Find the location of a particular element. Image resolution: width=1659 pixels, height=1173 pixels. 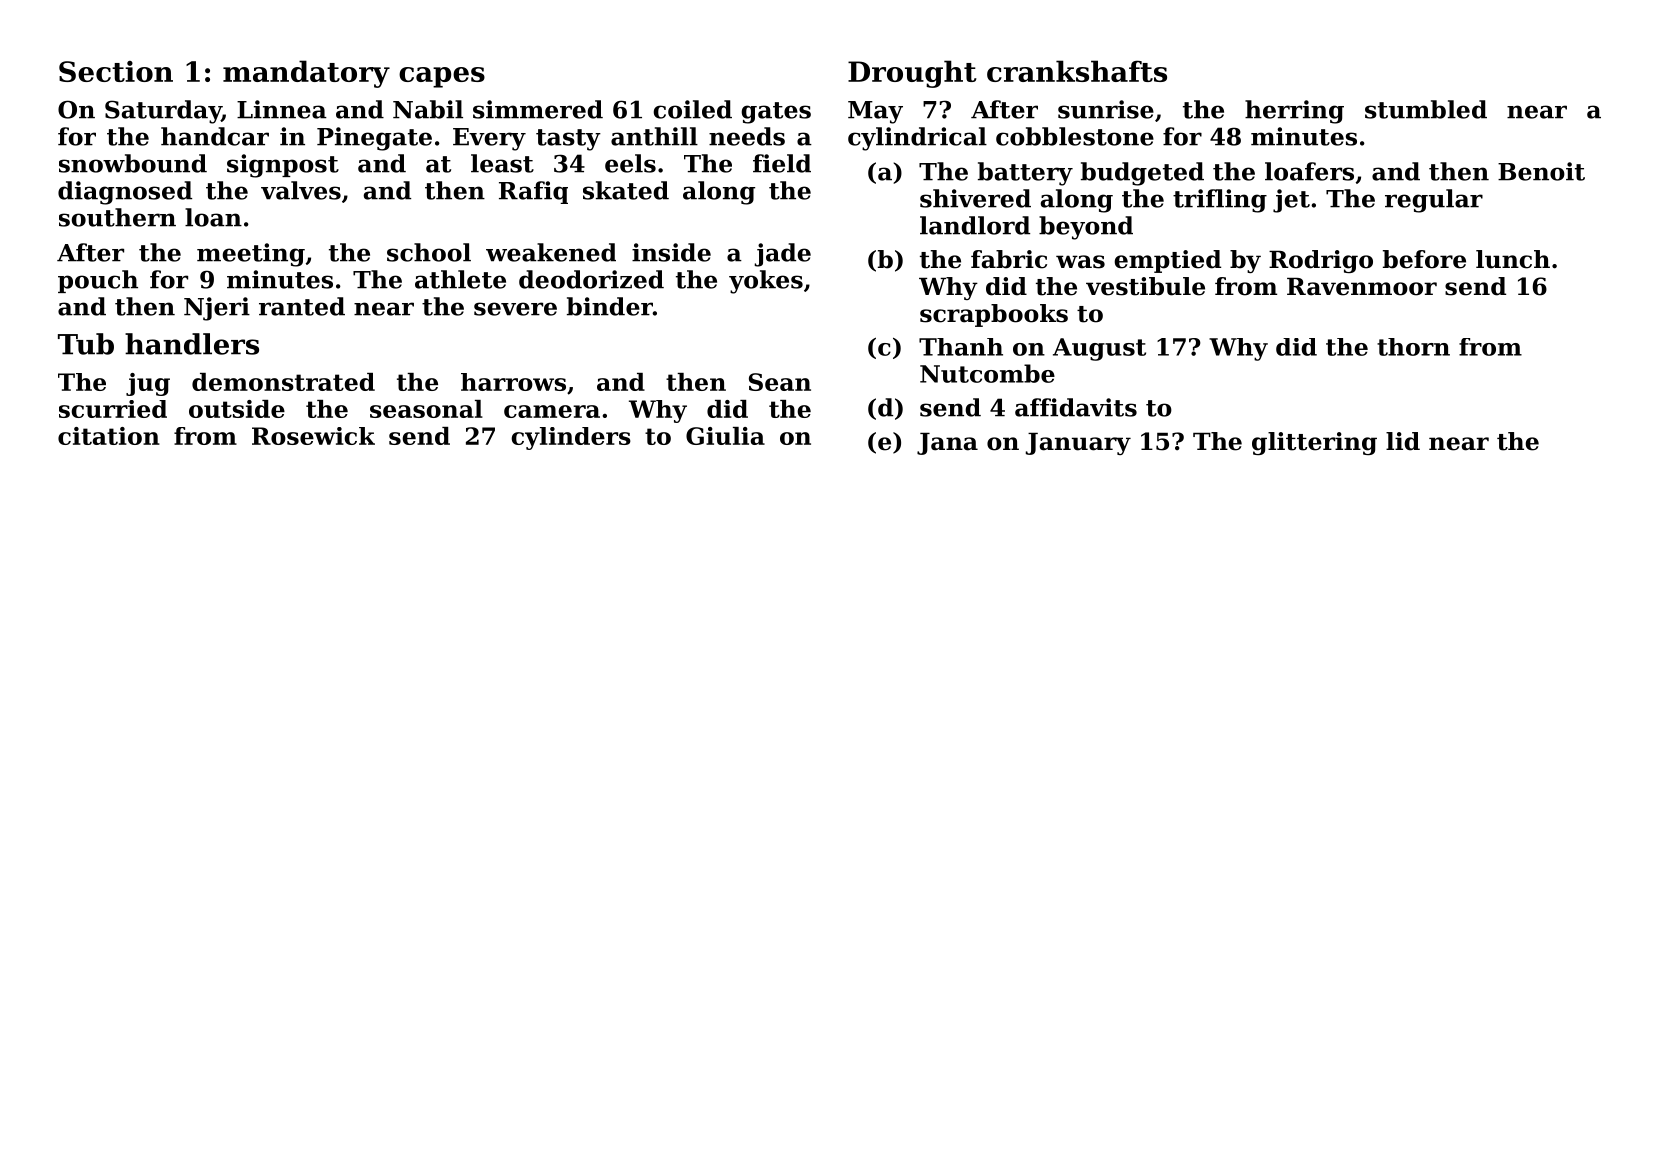

yokes is located at coordinates (766, 282).
